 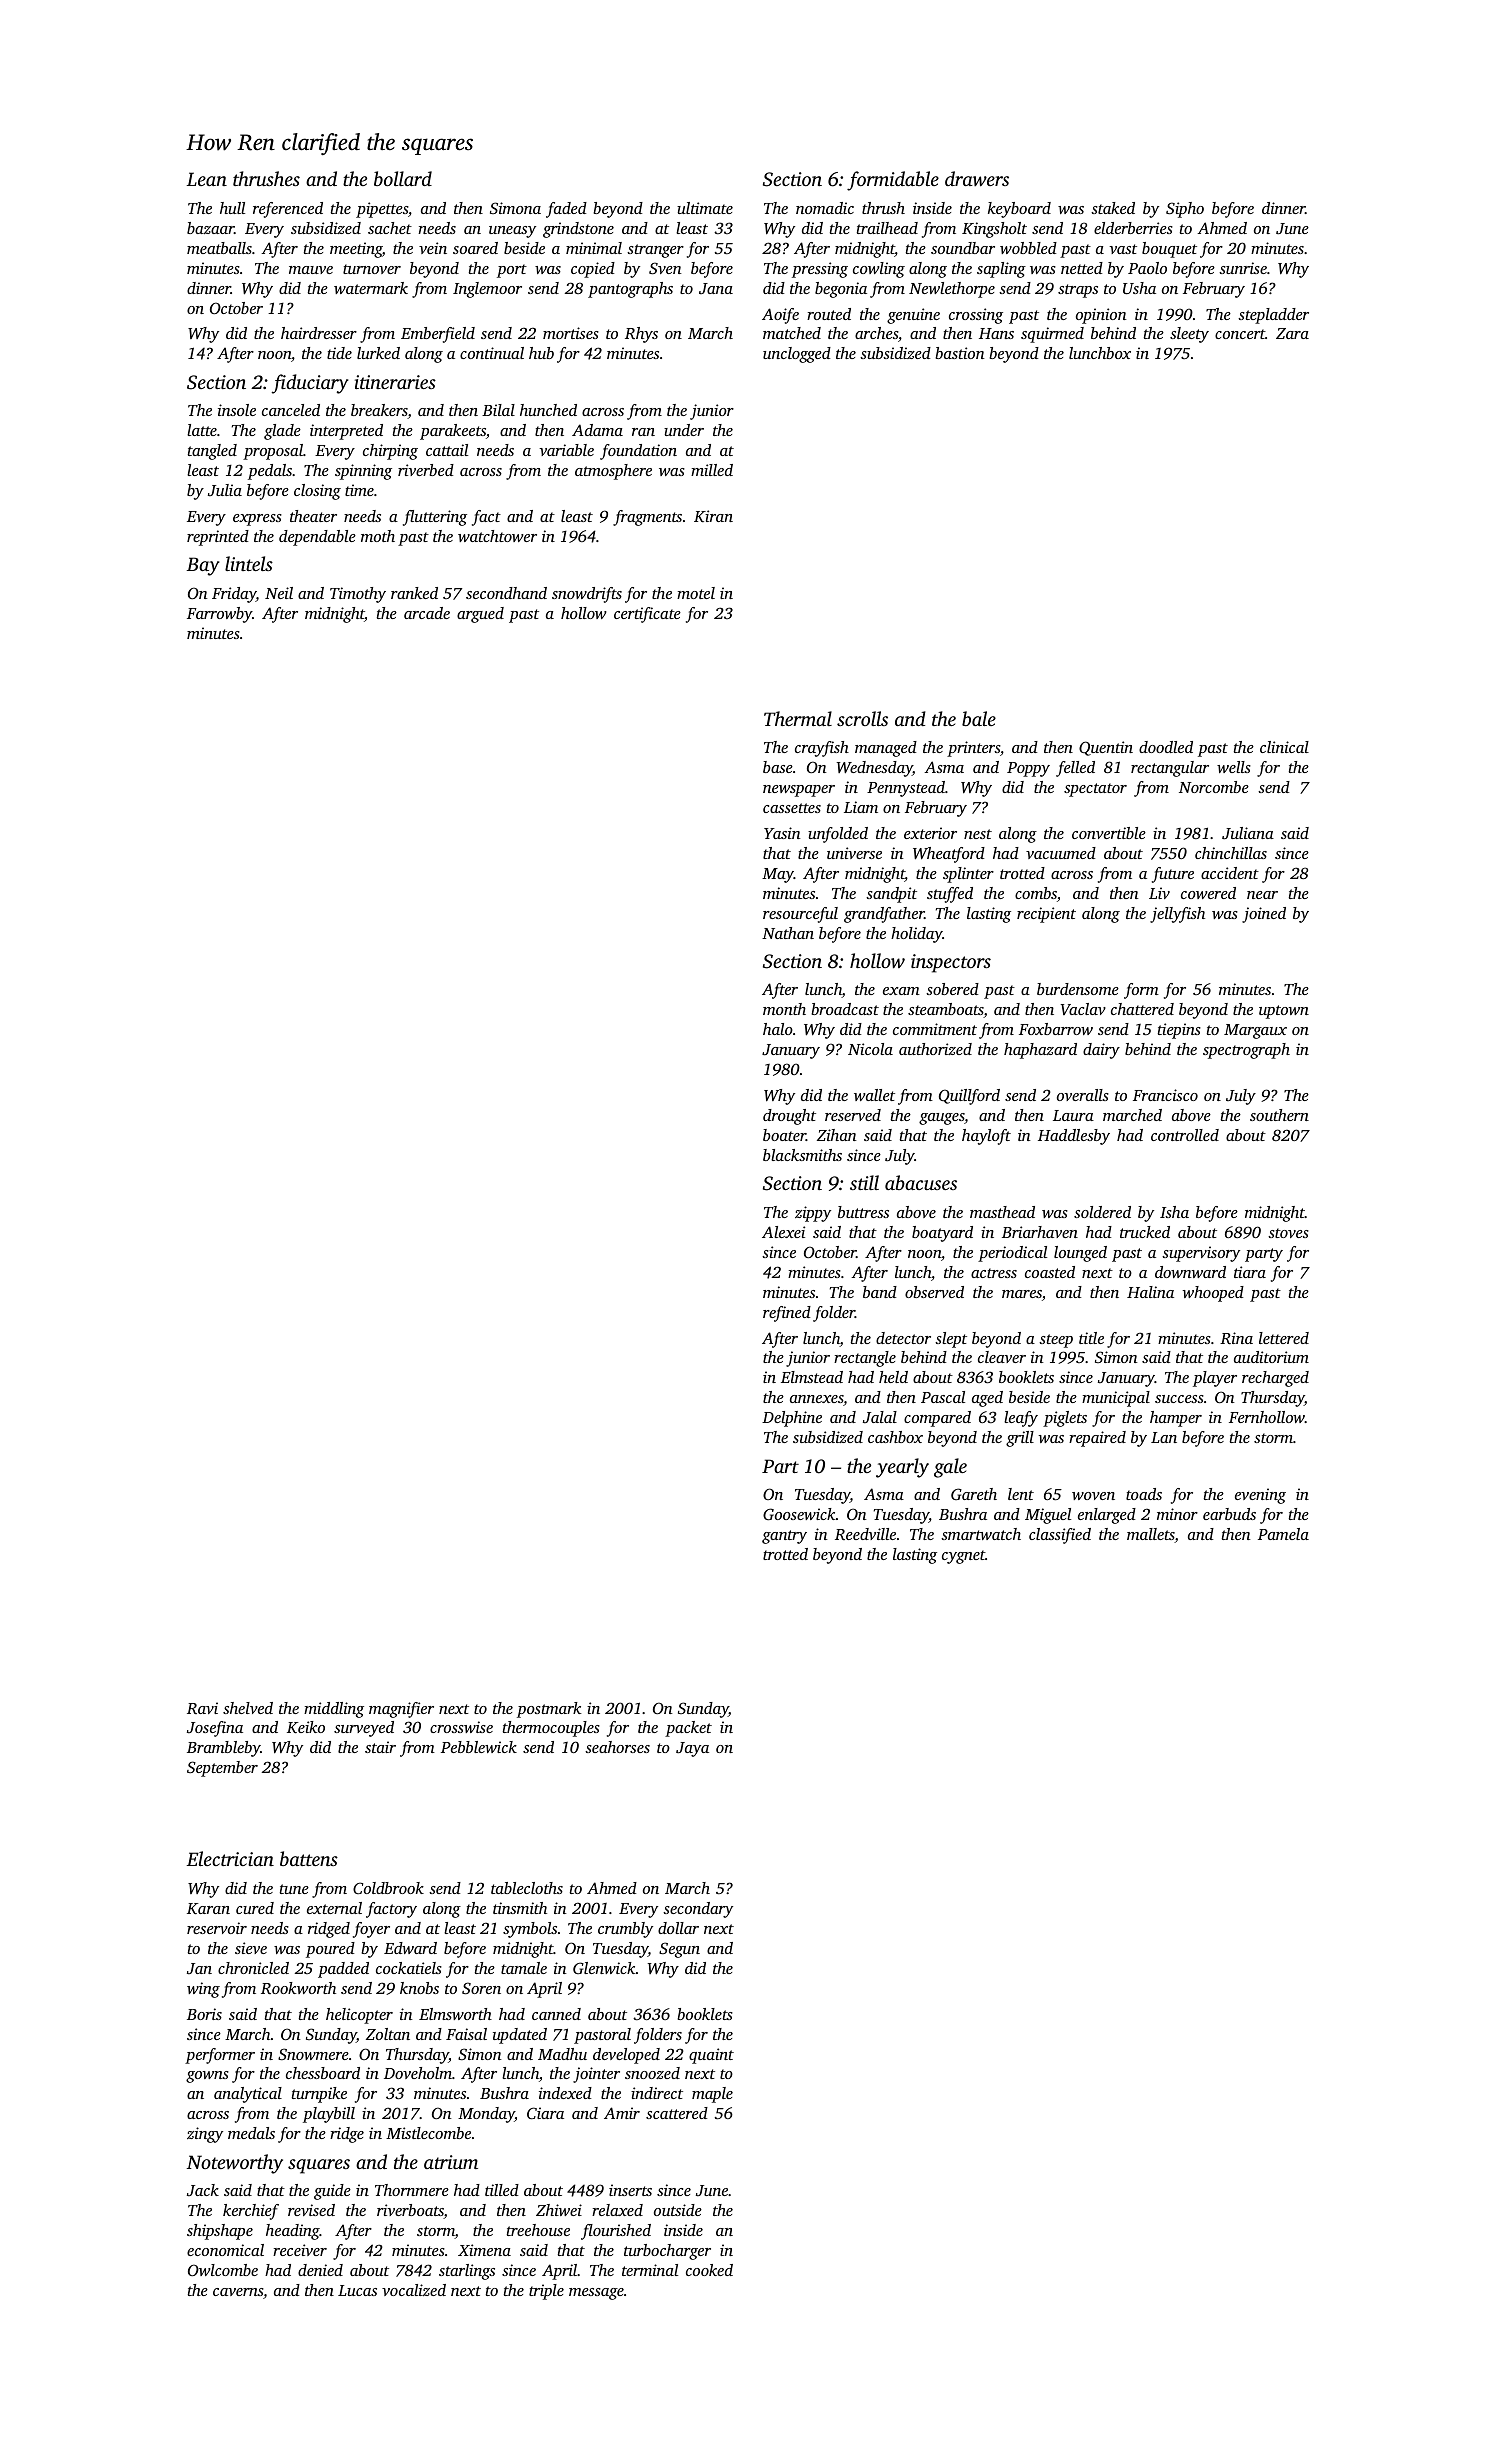 I want to click on Ravi, so click(x=202, y=1708).
